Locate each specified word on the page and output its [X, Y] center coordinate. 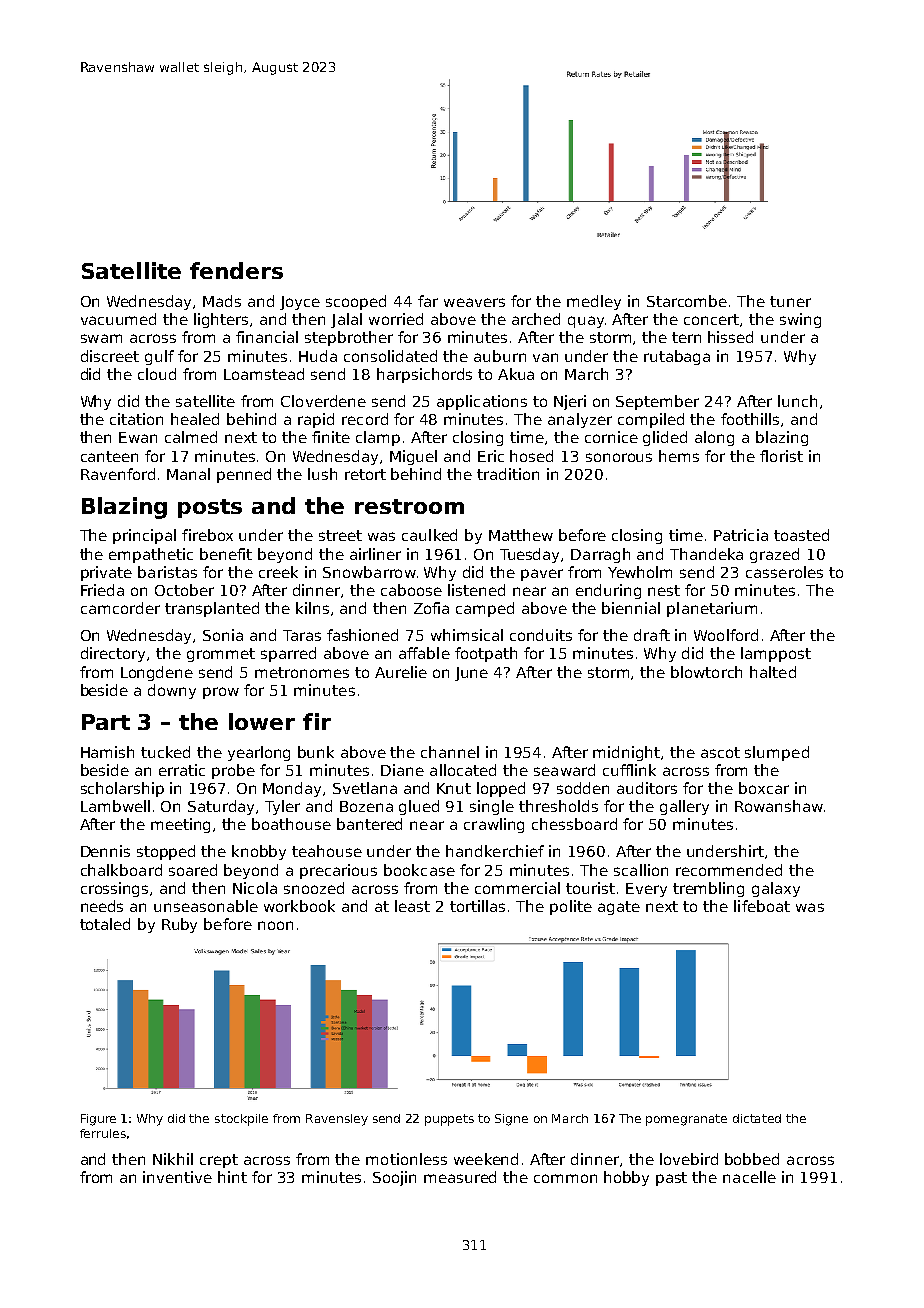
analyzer [580, 420]
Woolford [726, 635]
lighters [221, 320]
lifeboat [762, 906]
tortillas [477, 906]
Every [646, 890]
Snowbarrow [369, 572]
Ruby [179, 925]
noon [275, 925]
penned [244, 475]
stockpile [241, 1120]
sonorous [619, 457]
